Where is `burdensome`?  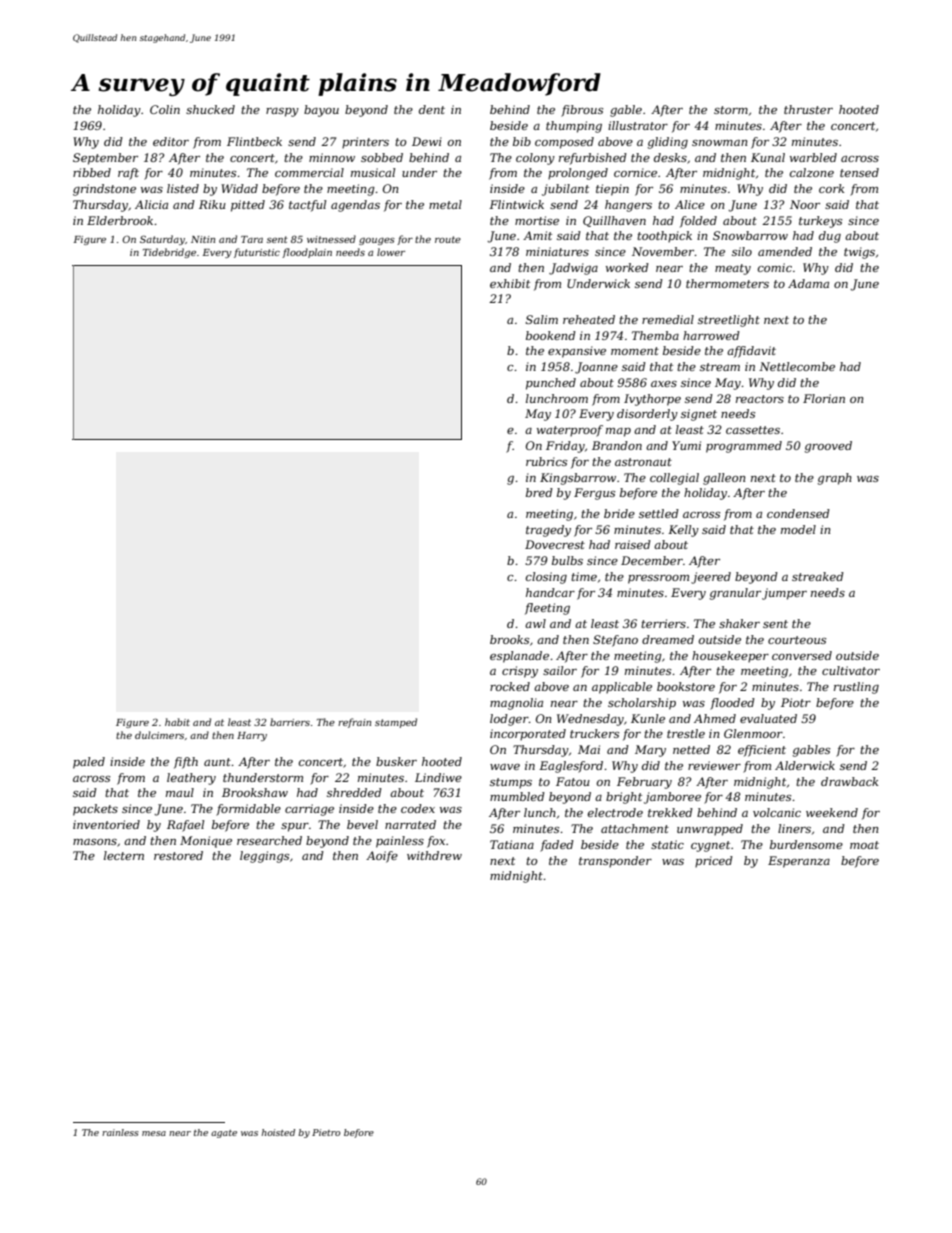
burdensome is located at coordinates (806, 844).
